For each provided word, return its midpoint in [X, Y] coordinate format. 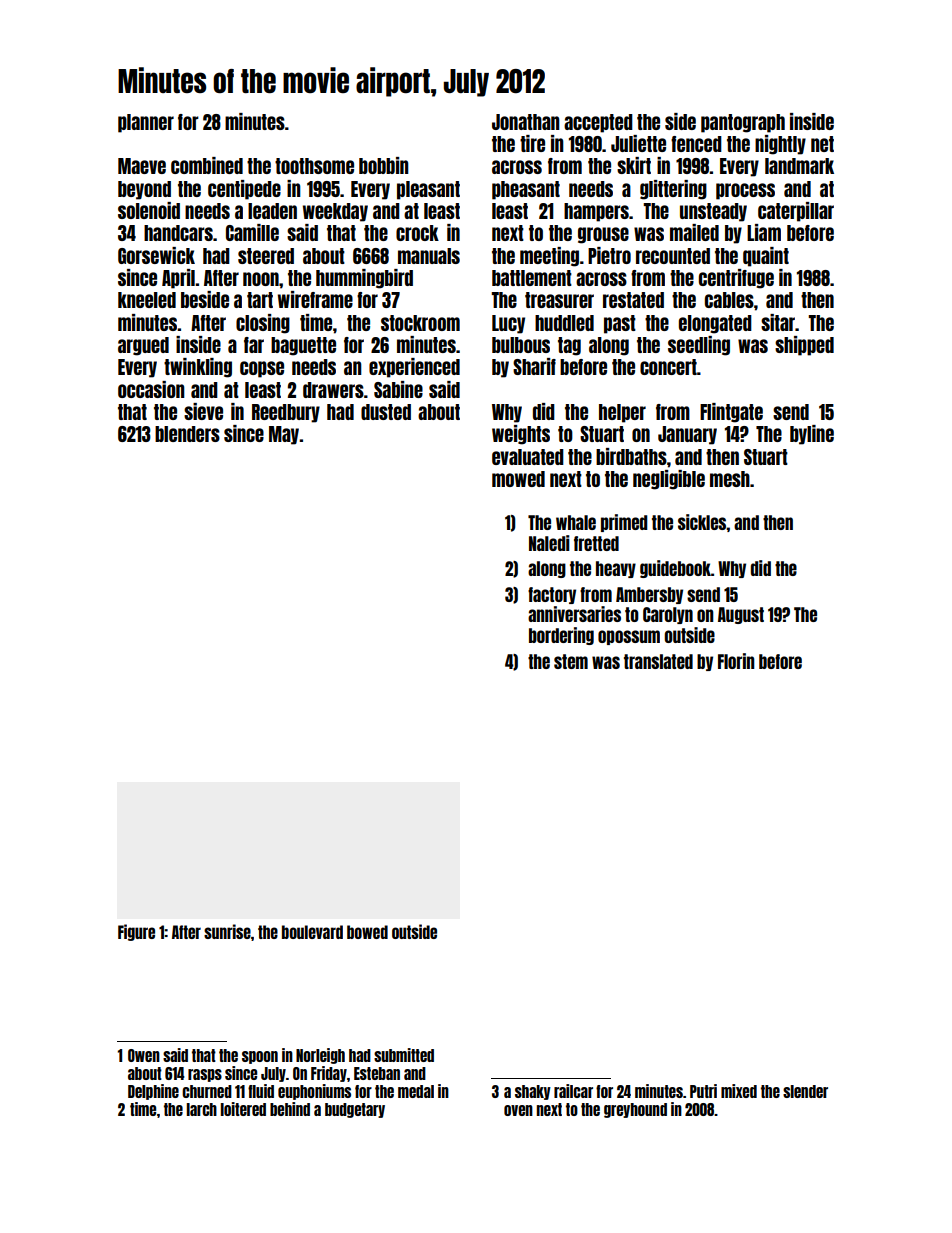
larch [202, 1109]
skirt [634, 165]
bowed [367, 932]
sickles [702, 522]
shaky [533, 1092]
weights [521, 435]
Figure [136, 932]
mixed [739, 1091]
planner [146, 123]
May [284, 435]
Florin [736, 661]
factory [552, 595]
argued [143, 346]
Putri [703, 1091]
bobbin [384, 165]
